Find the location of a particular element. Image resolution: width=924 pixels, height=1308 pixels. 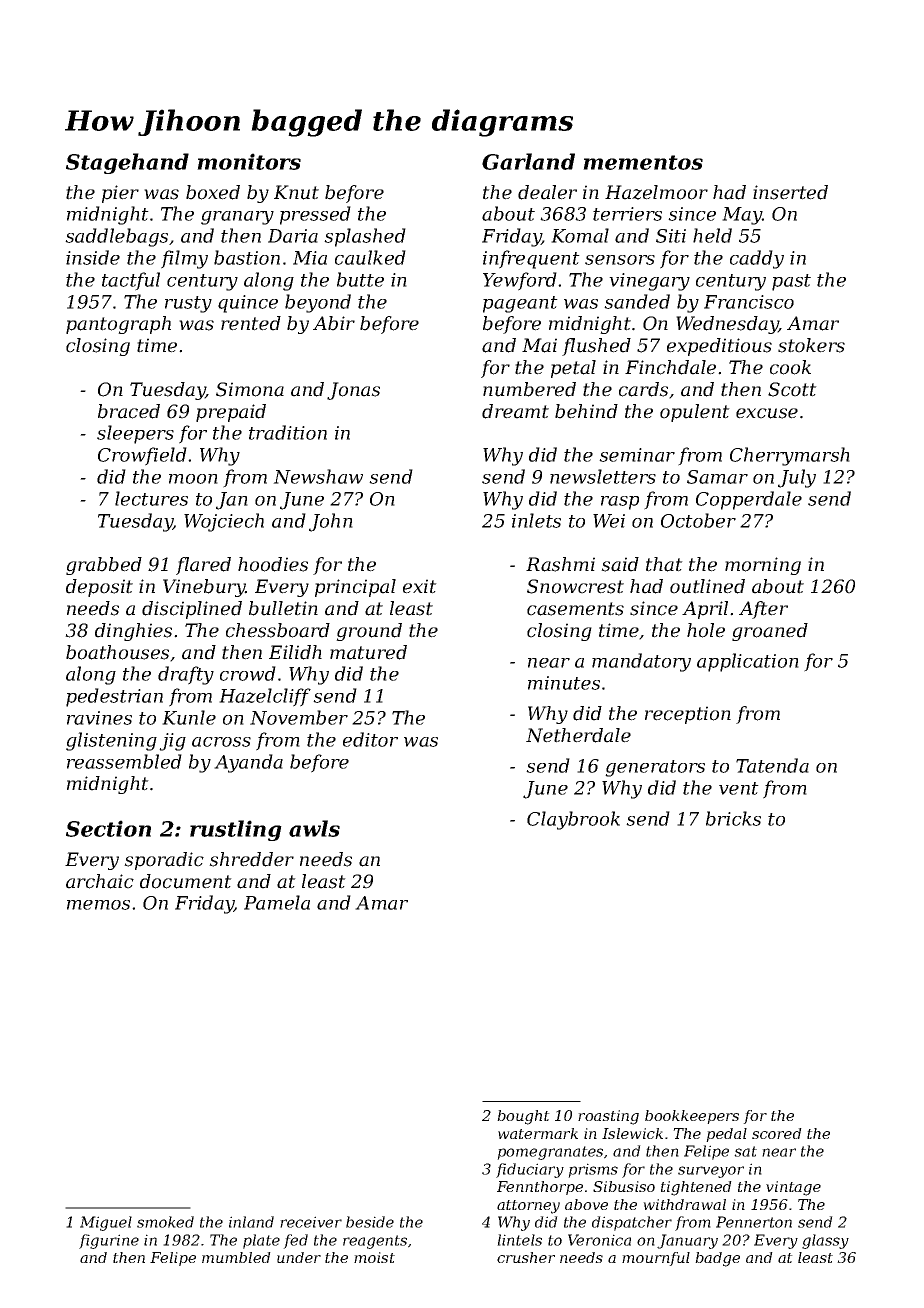

figurine is located at coordinates (109, 1241).
